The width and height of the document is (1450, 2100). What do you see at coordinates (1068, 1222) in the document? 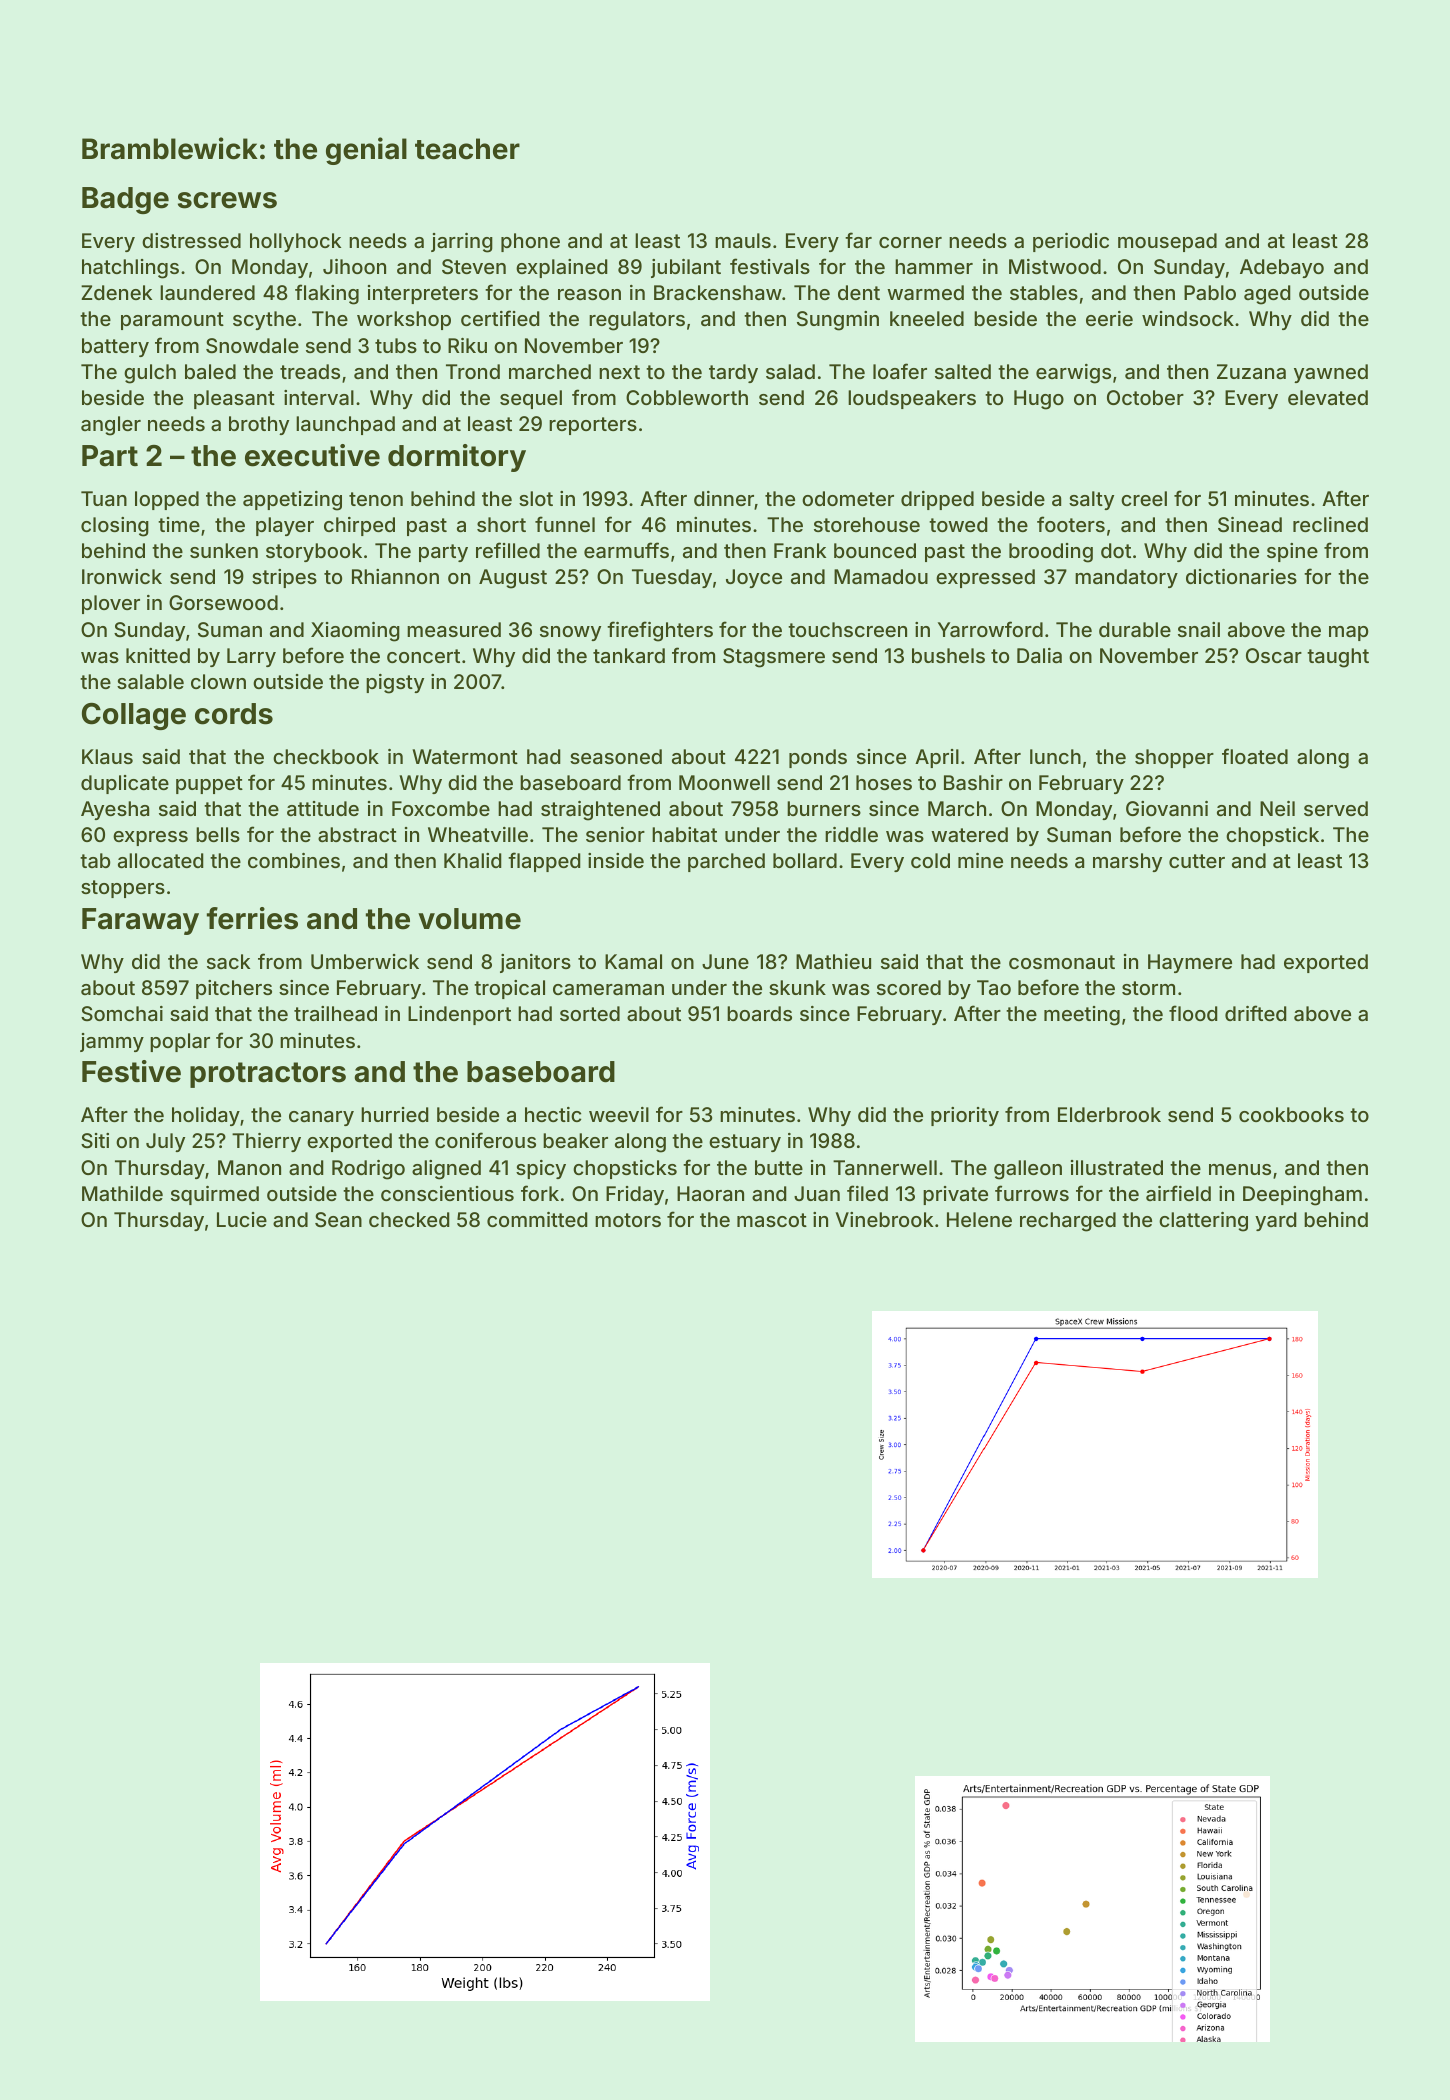
I see `recharged` at bounding box center [1068, 1222].
